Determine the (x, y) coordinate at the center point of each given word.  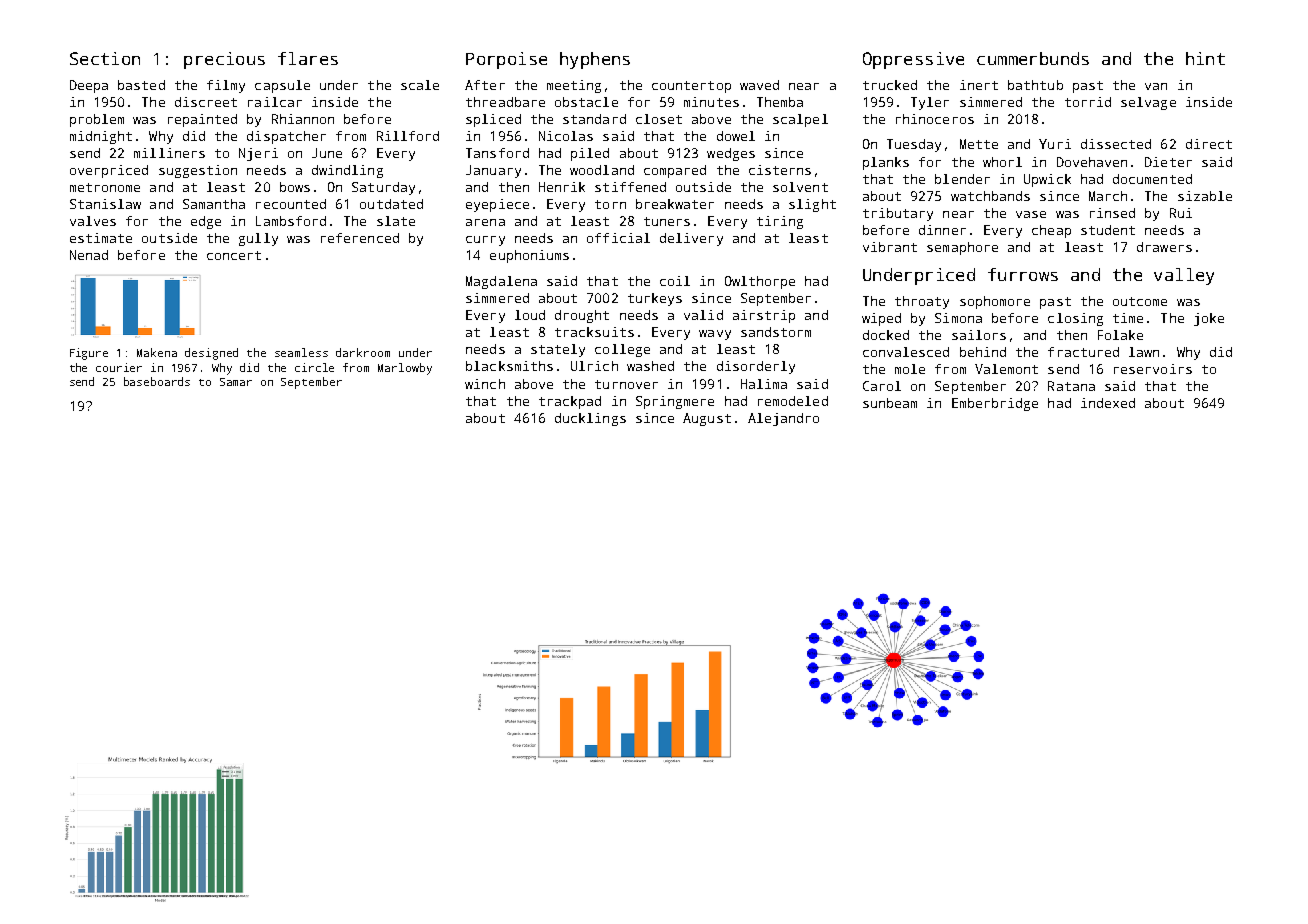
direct (1209, 144)
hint (1205, 58)
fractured (1083, 352)
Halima (764, 384)
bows (295, 187)
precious (224, 60)
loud (530, 315)
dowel (736, 136)
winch (485, 384)
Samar (236, 382)
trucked (890, 85)
